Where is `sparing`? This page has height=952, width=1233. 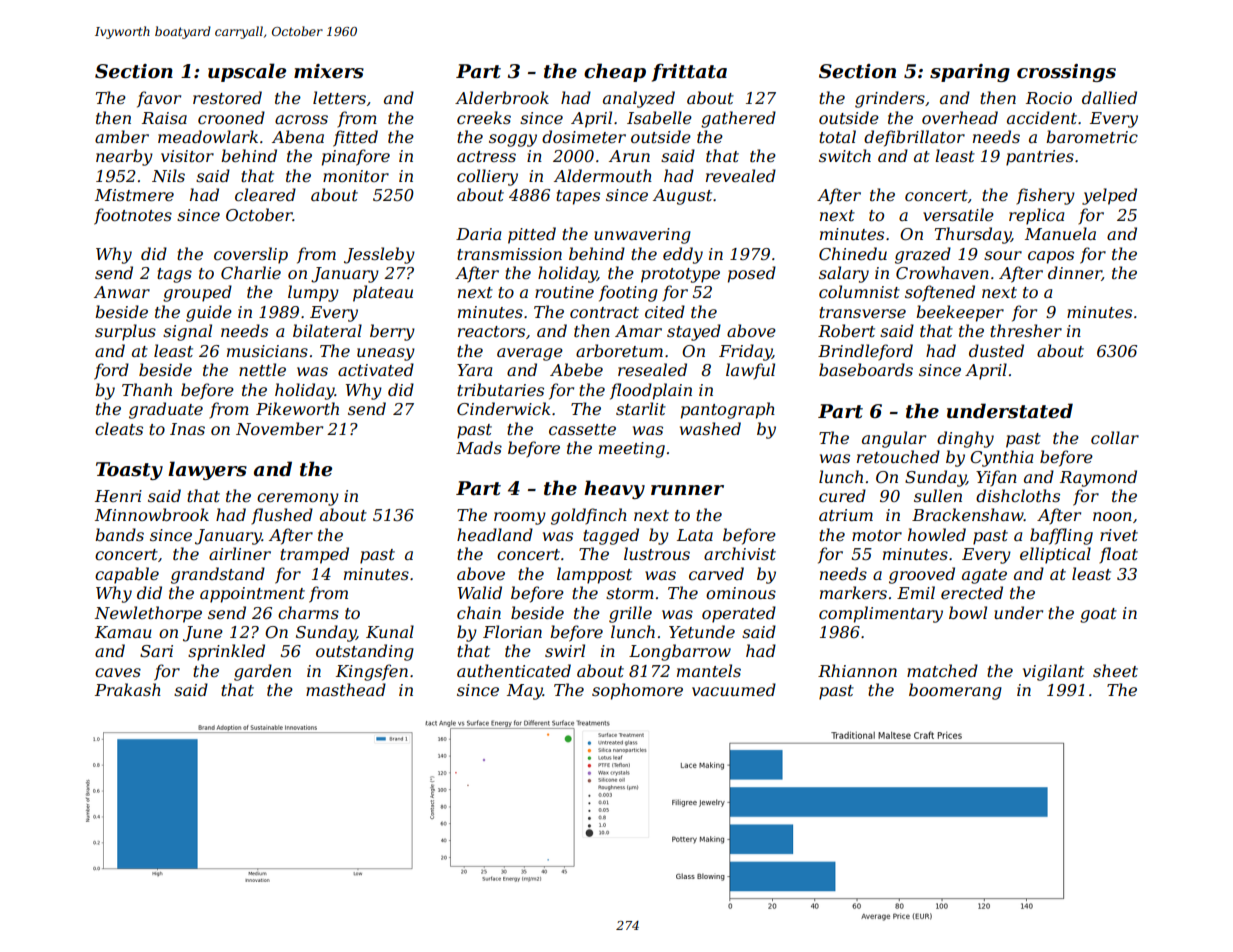
sparing is located at coordinates (970, 73).
